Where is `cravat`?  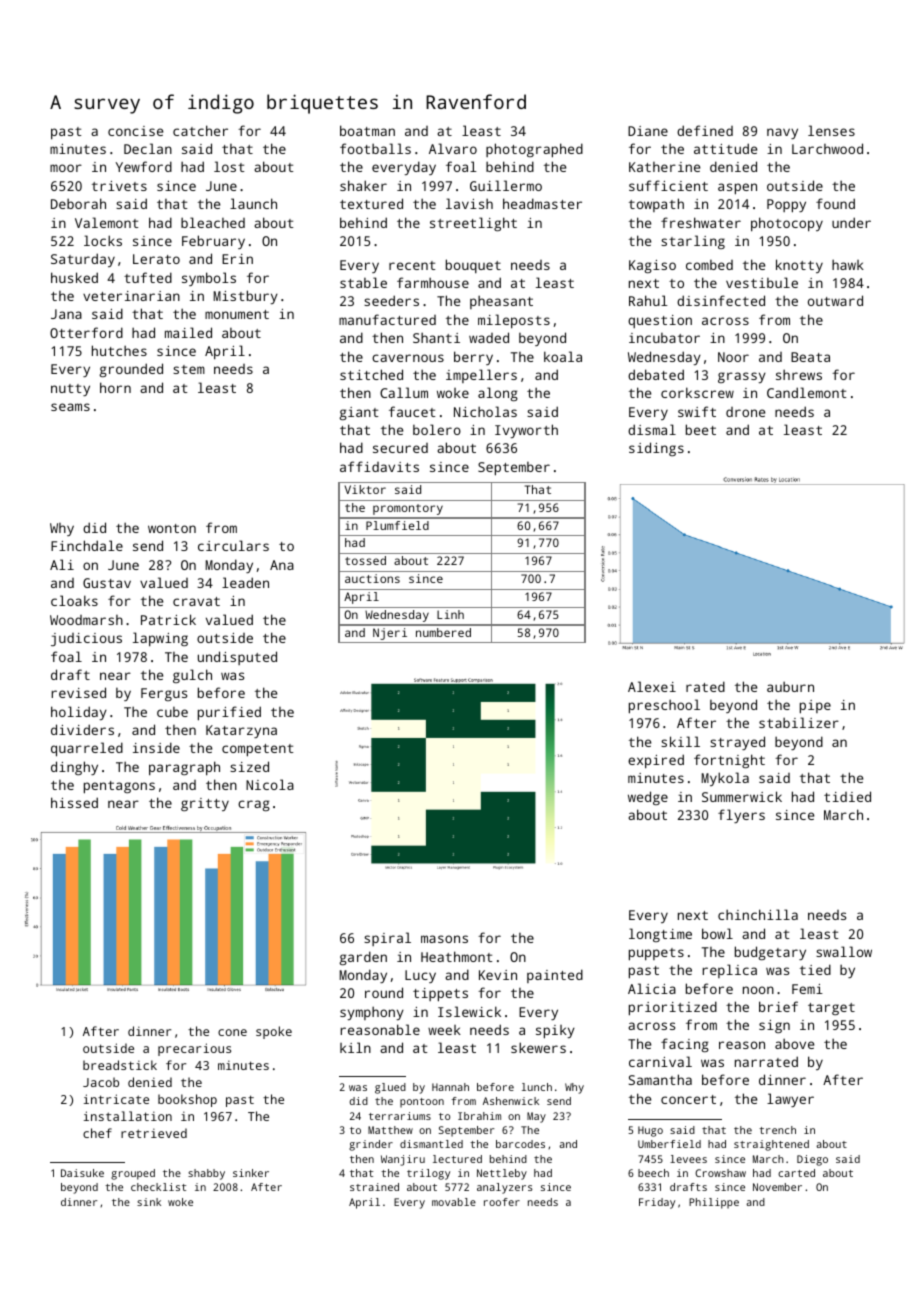
cravat is located at coordinates (196, 601).
